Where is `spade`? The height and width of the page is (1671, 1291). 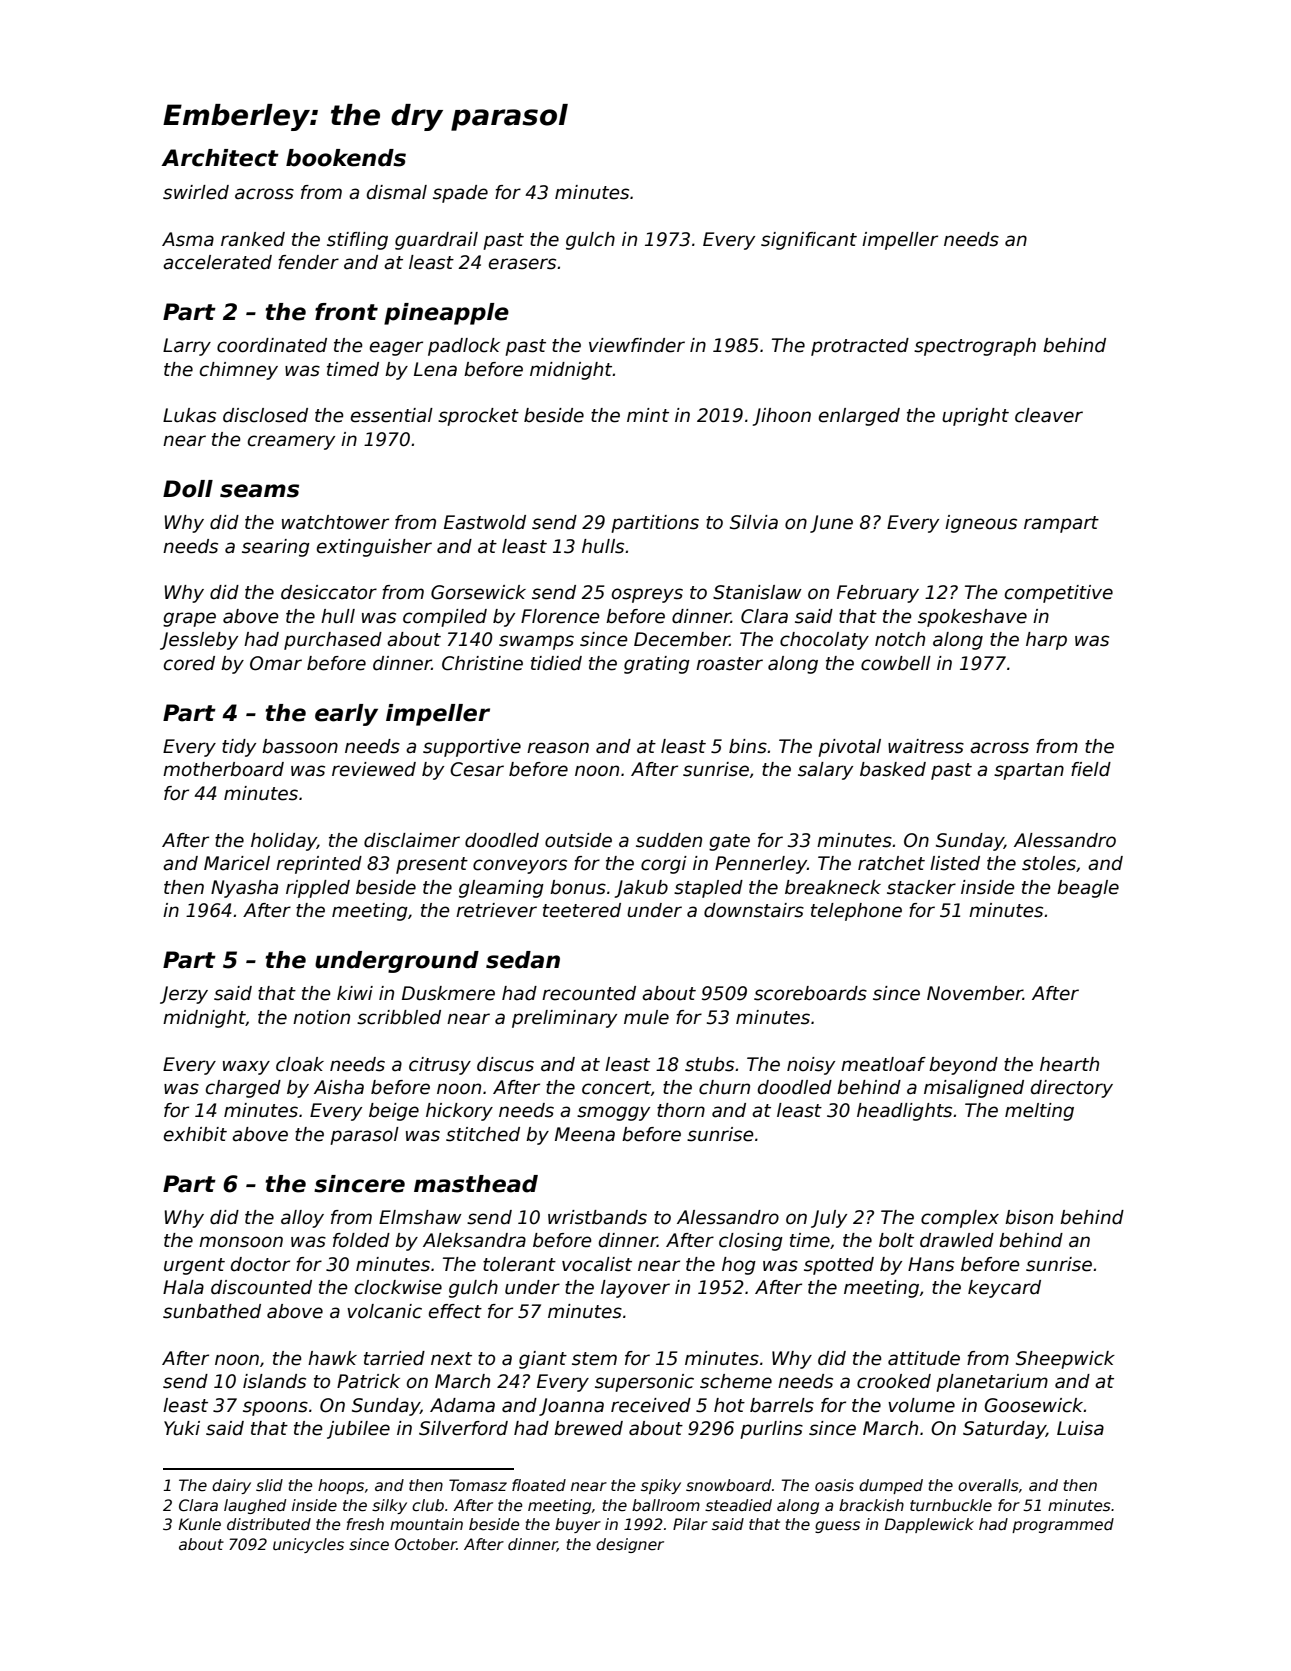
spade is located at coordinates (460, 194).
